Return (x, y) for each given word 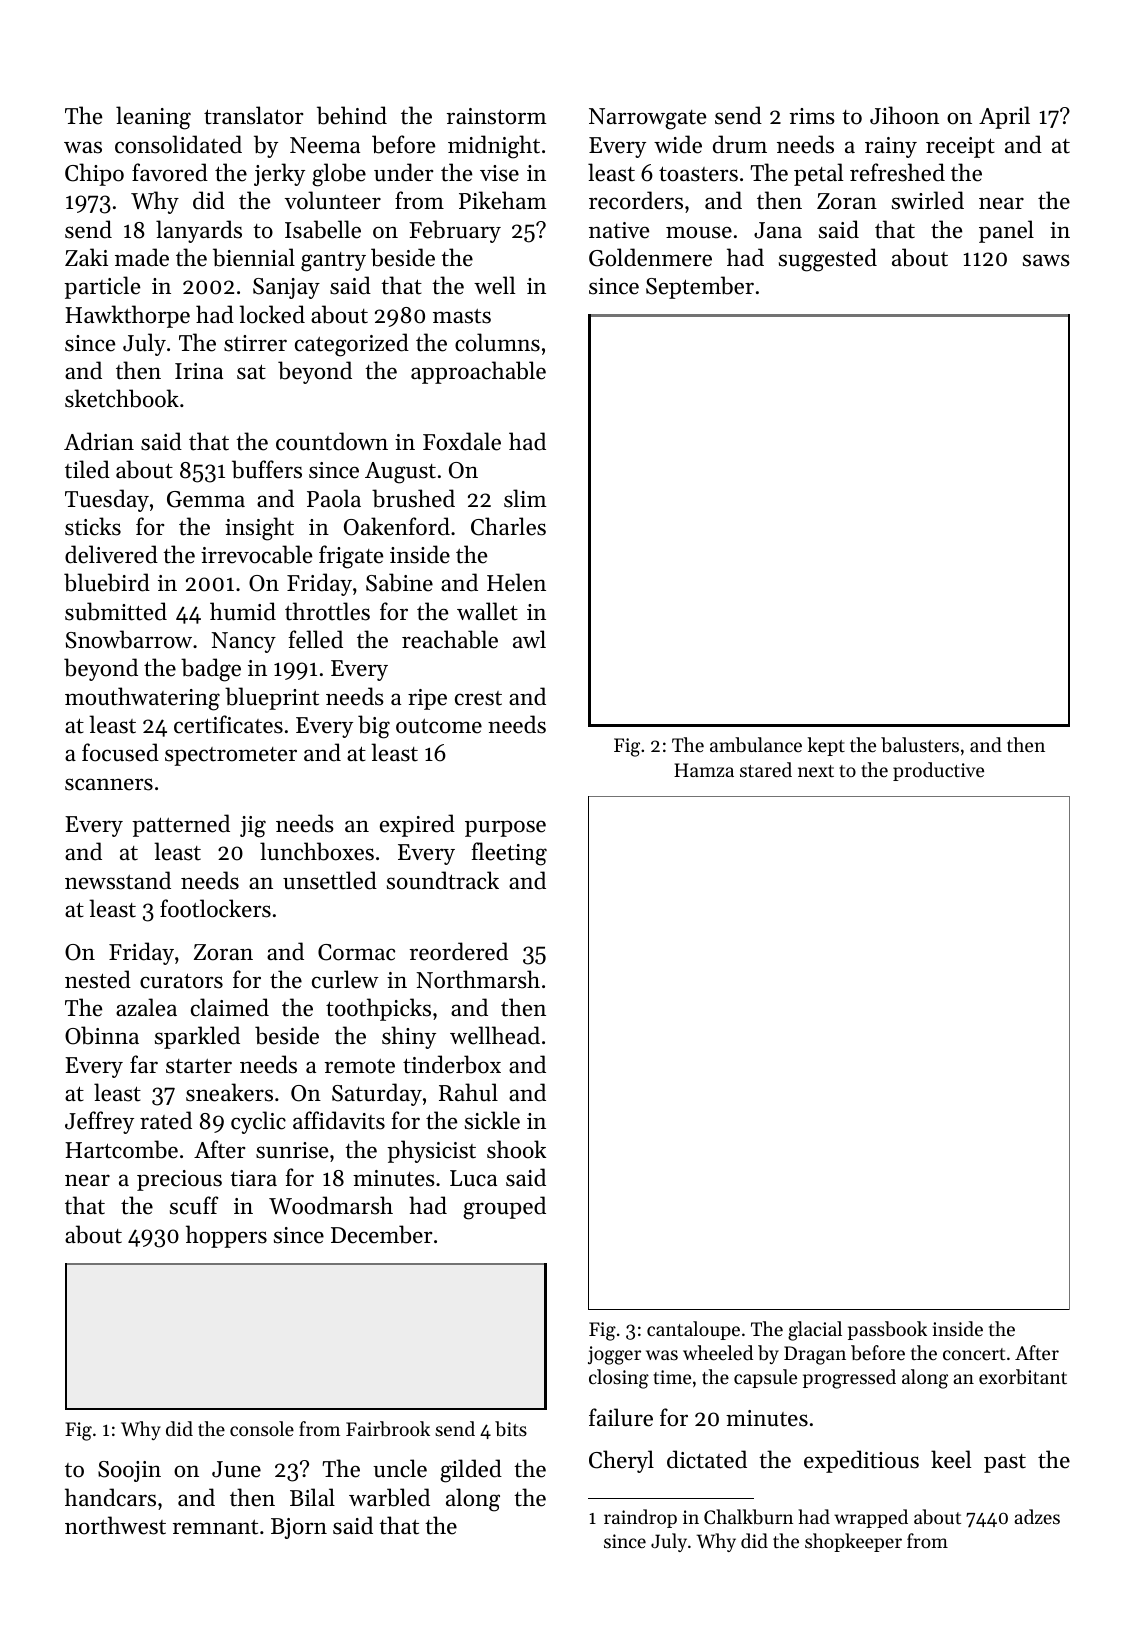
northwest (115, 1525)
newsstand (118, 880)
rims (812, 116)
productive (938, 771)
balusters (920, 744)
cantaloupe (693, 1330)
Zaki (86, 257)
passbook (887, 1330)
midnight (494, 147)
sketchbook (122, 398)
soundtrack (443, 880)
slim (525, 498)
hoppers (226, 1236)
